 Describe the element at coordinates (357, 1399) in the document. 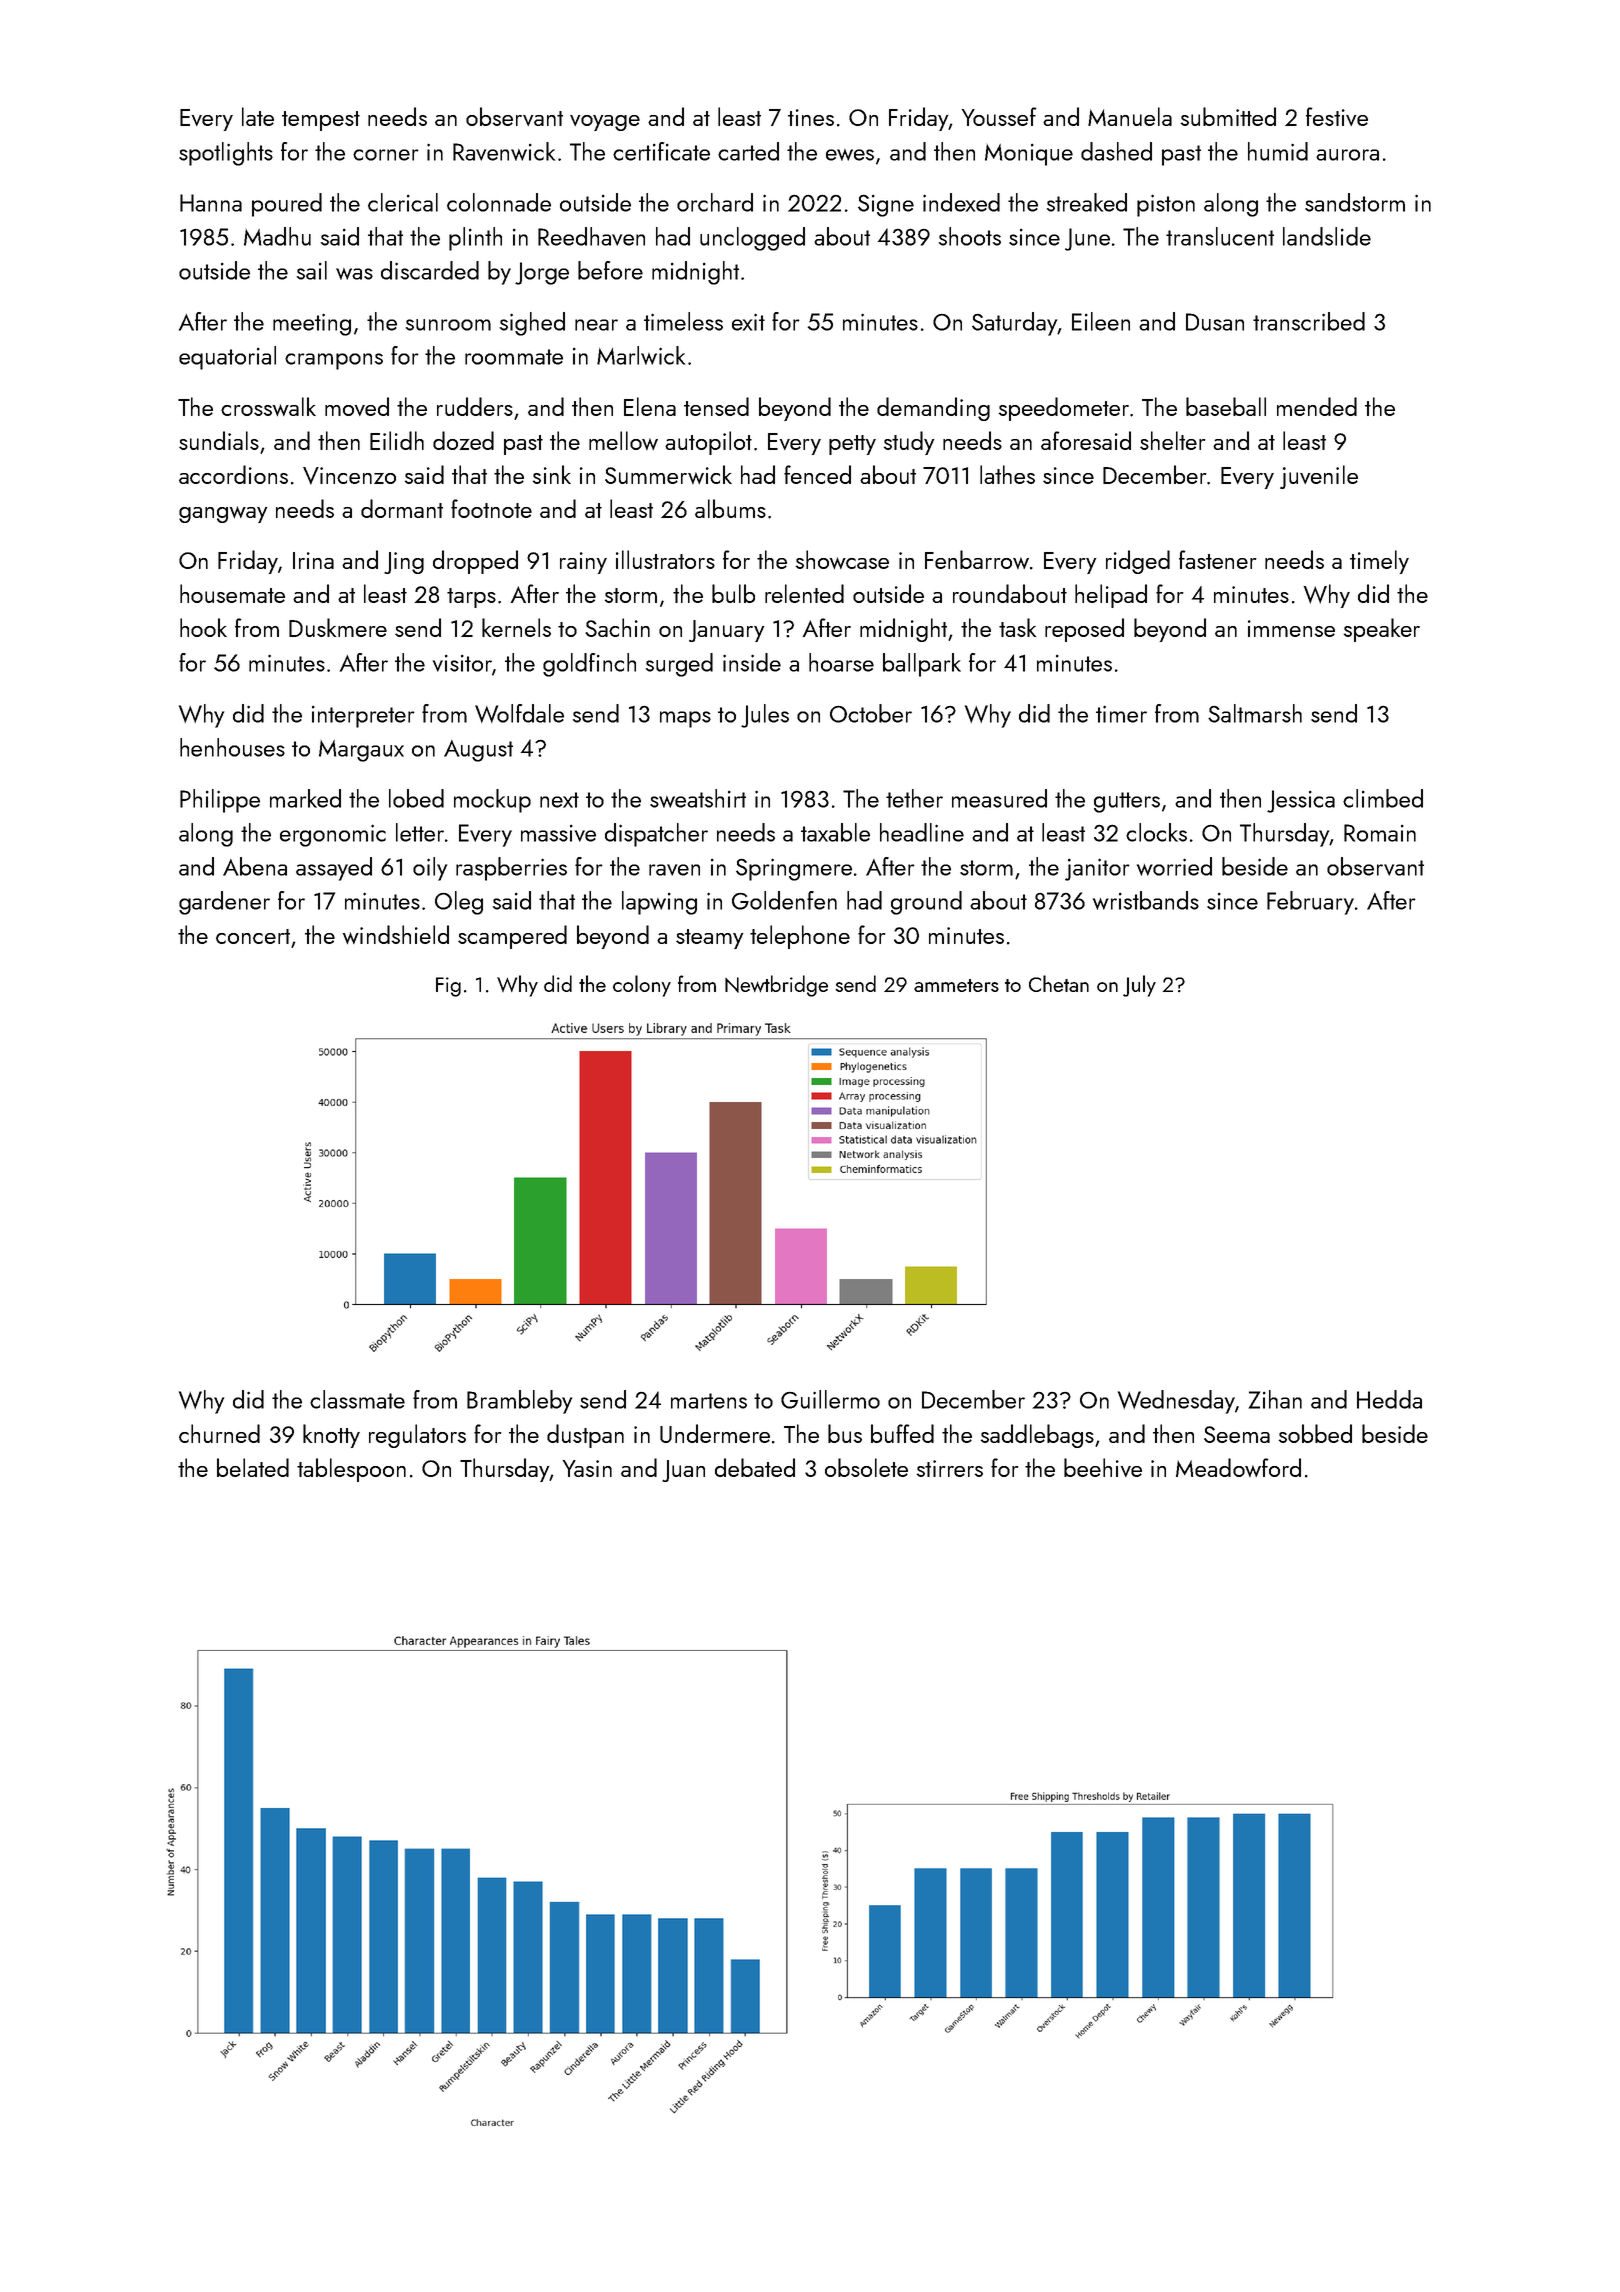

I see `classmate` at that location.
